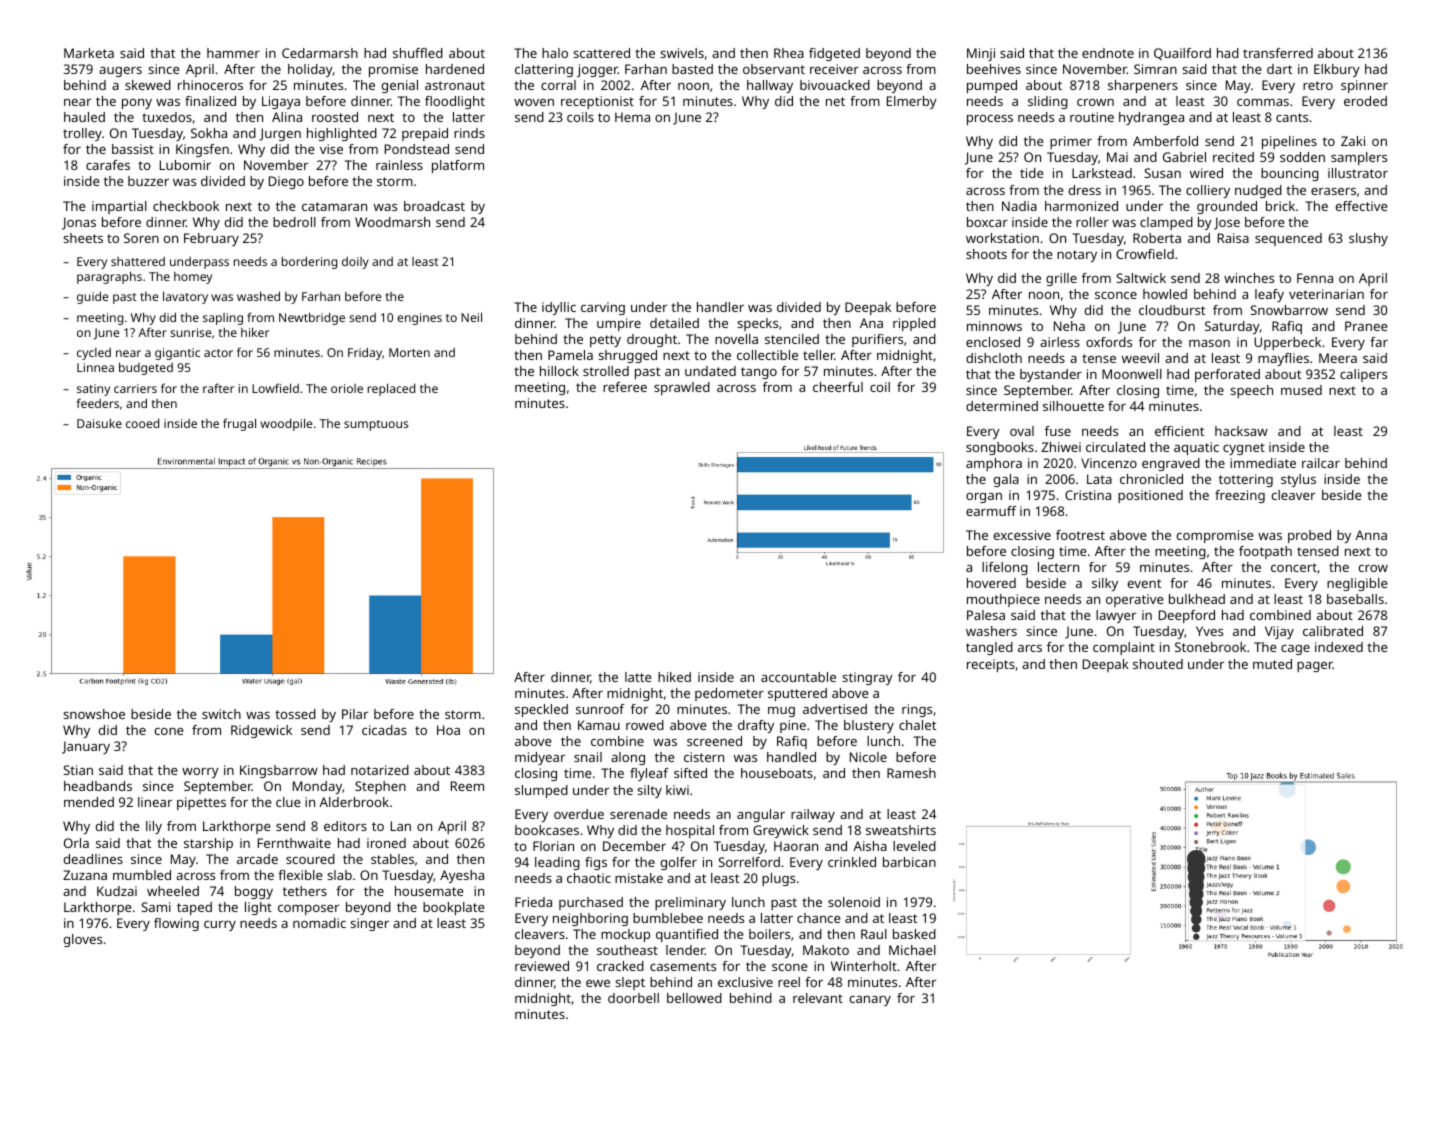 Image resolution: width=1451 pixels, height=1121 pixels. Describe the element at coordinates (355, 714) in the document. I see `Pilar` at that location.
